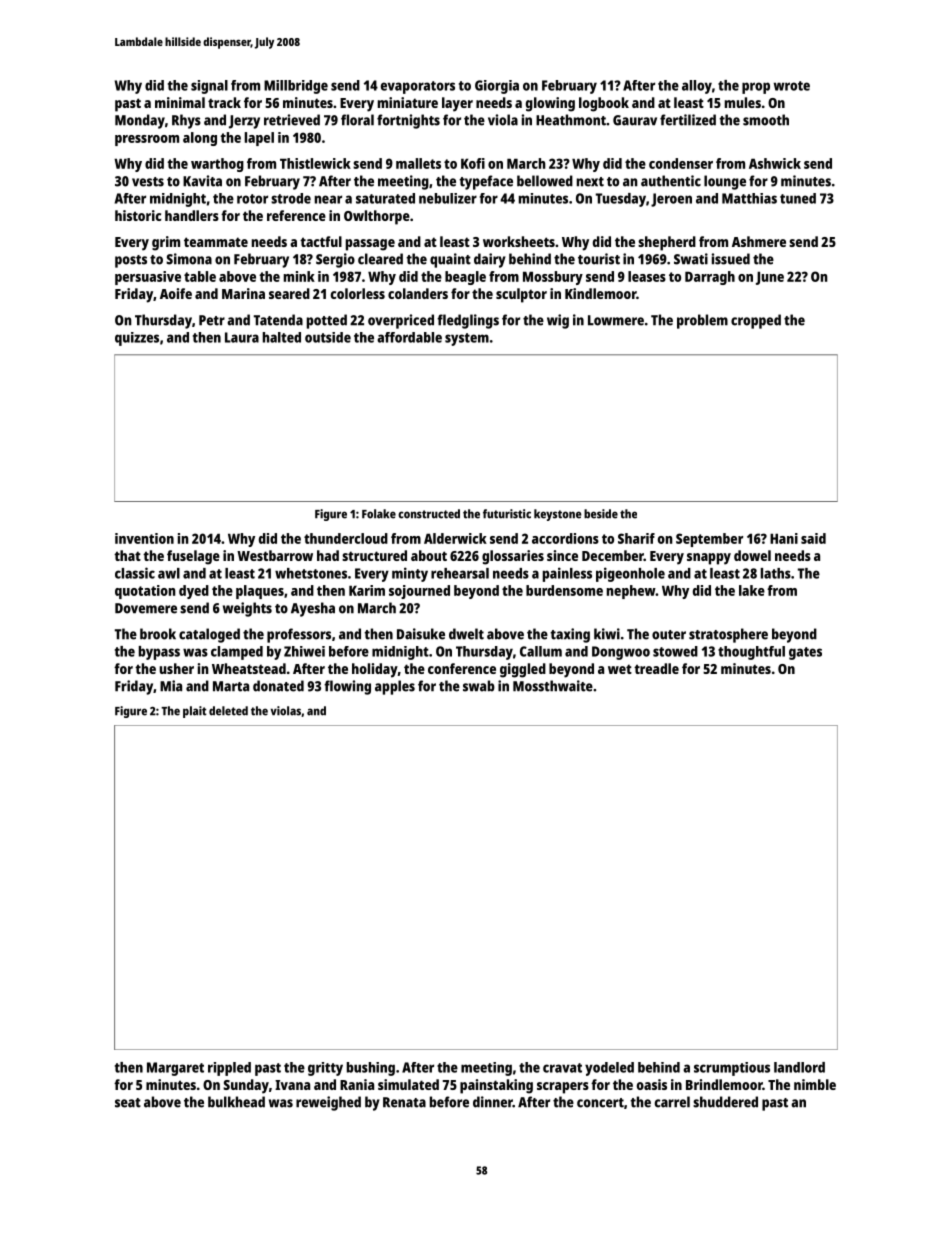 The image size is (952, 1233). What do you see at coordinates (229, 1069) in the screenshot?
I see `rippled` at bounding box center [229, 1069].
